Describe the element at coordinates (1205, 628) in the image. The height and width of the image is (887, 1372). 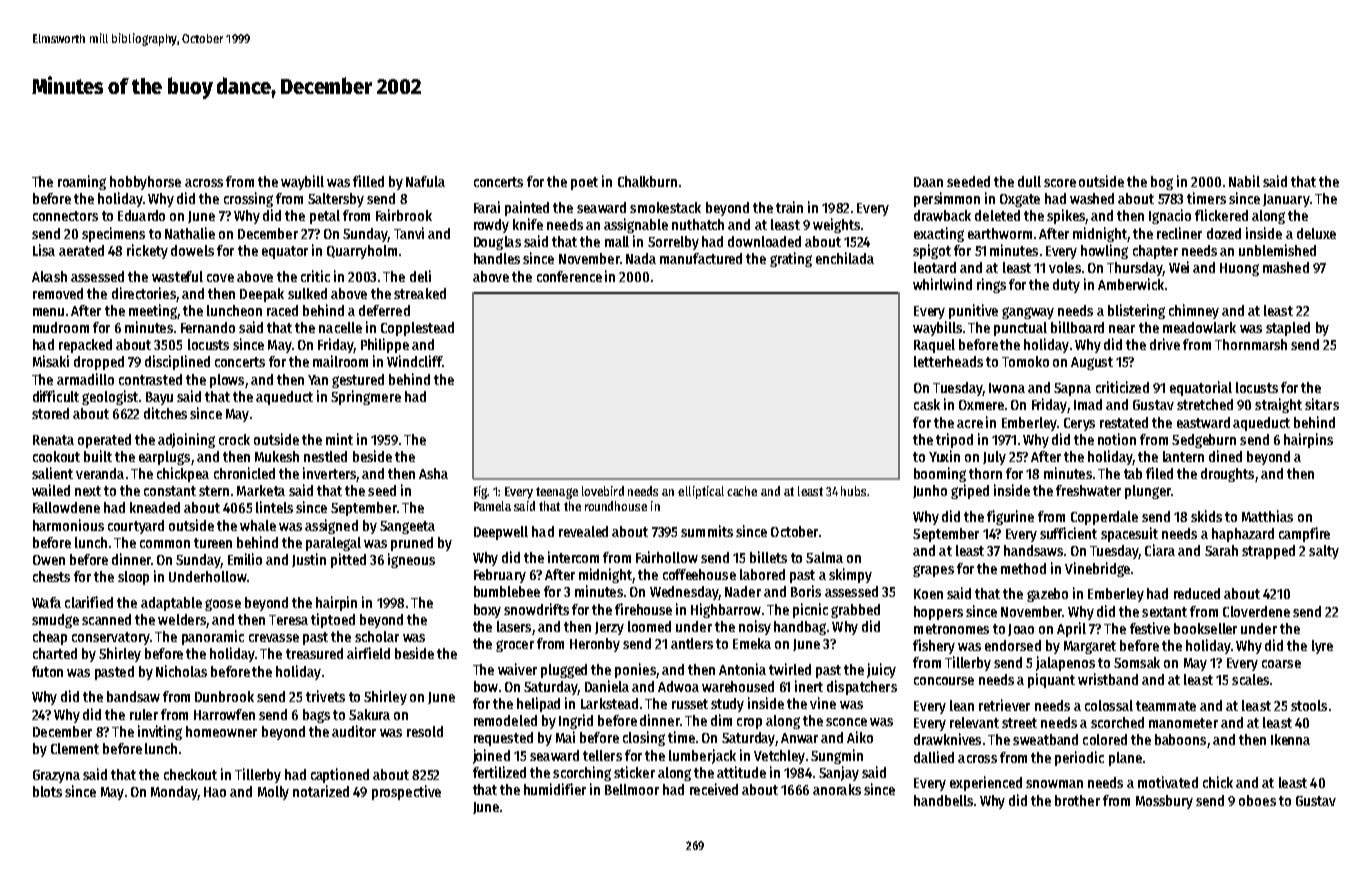
I see `bookseller` at that location.
